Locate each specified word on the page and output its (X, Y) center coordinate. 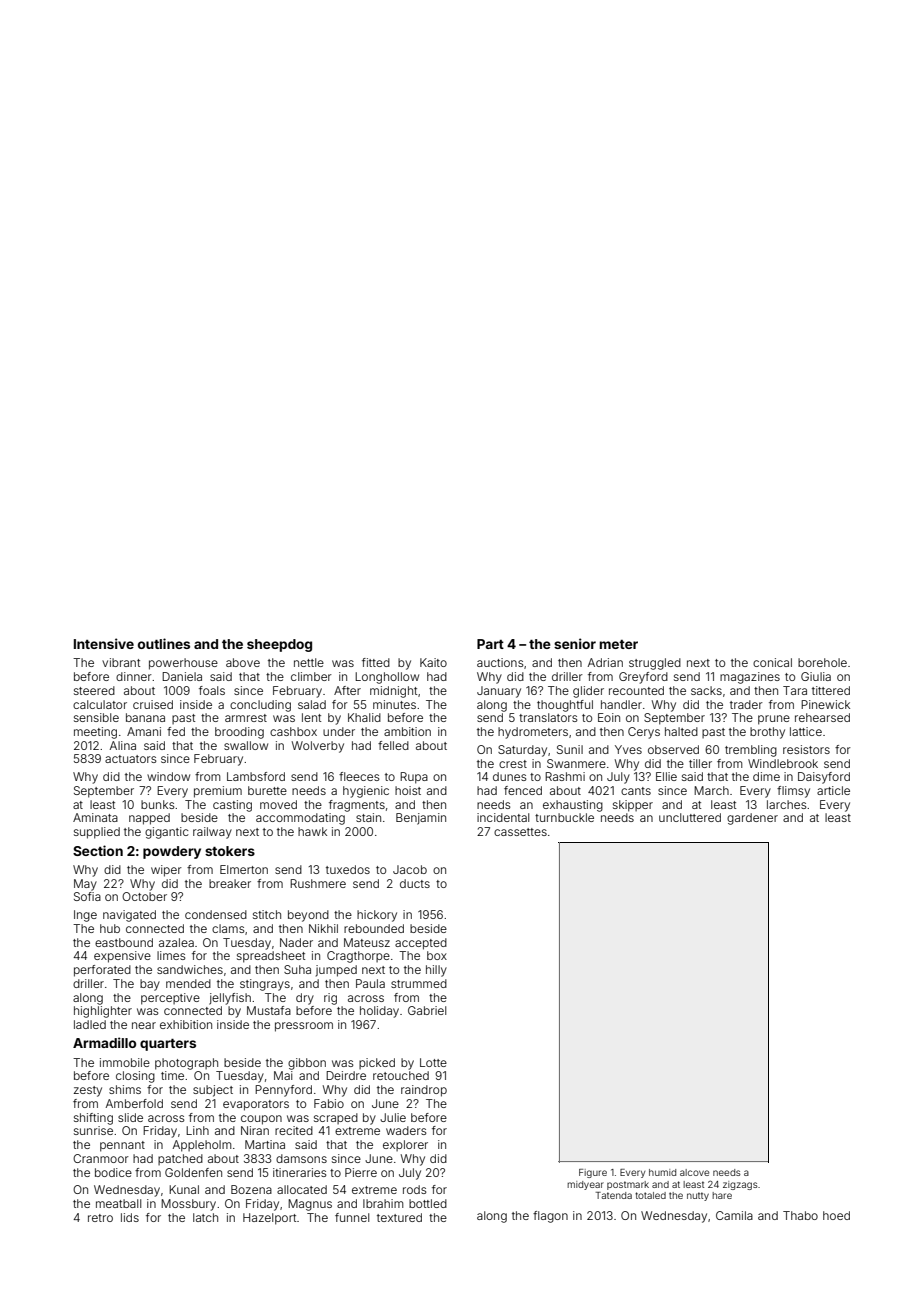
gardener (752, 819)
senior (575, 643)
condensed (216, 914)
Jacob (410, 869)
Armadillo (104, 1042)
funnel (352, 1217)
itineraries (300, 1172)
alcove (694, 1172)
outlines (164, 643)
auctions (500, 662)
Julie (393, 1117)
